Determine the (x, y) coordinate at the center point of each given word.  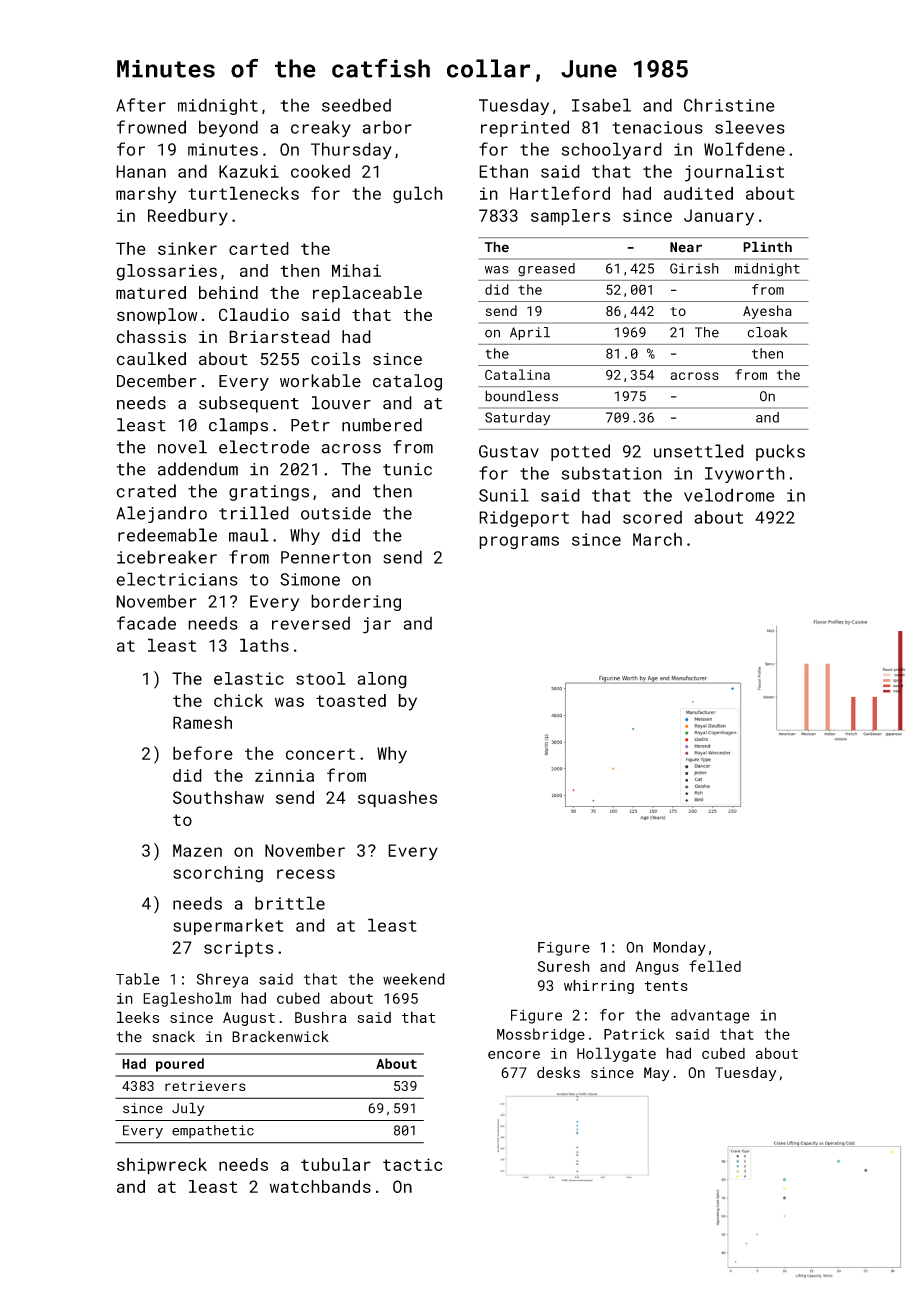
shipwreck (162, 1166)
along (382, 680)
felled (715, 966)
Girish (694, 268)
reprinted (525, 128)
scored (652, 517)
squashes (397, 799)
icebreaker (167, 557)
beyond (228, 128)
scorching (218, 874)
